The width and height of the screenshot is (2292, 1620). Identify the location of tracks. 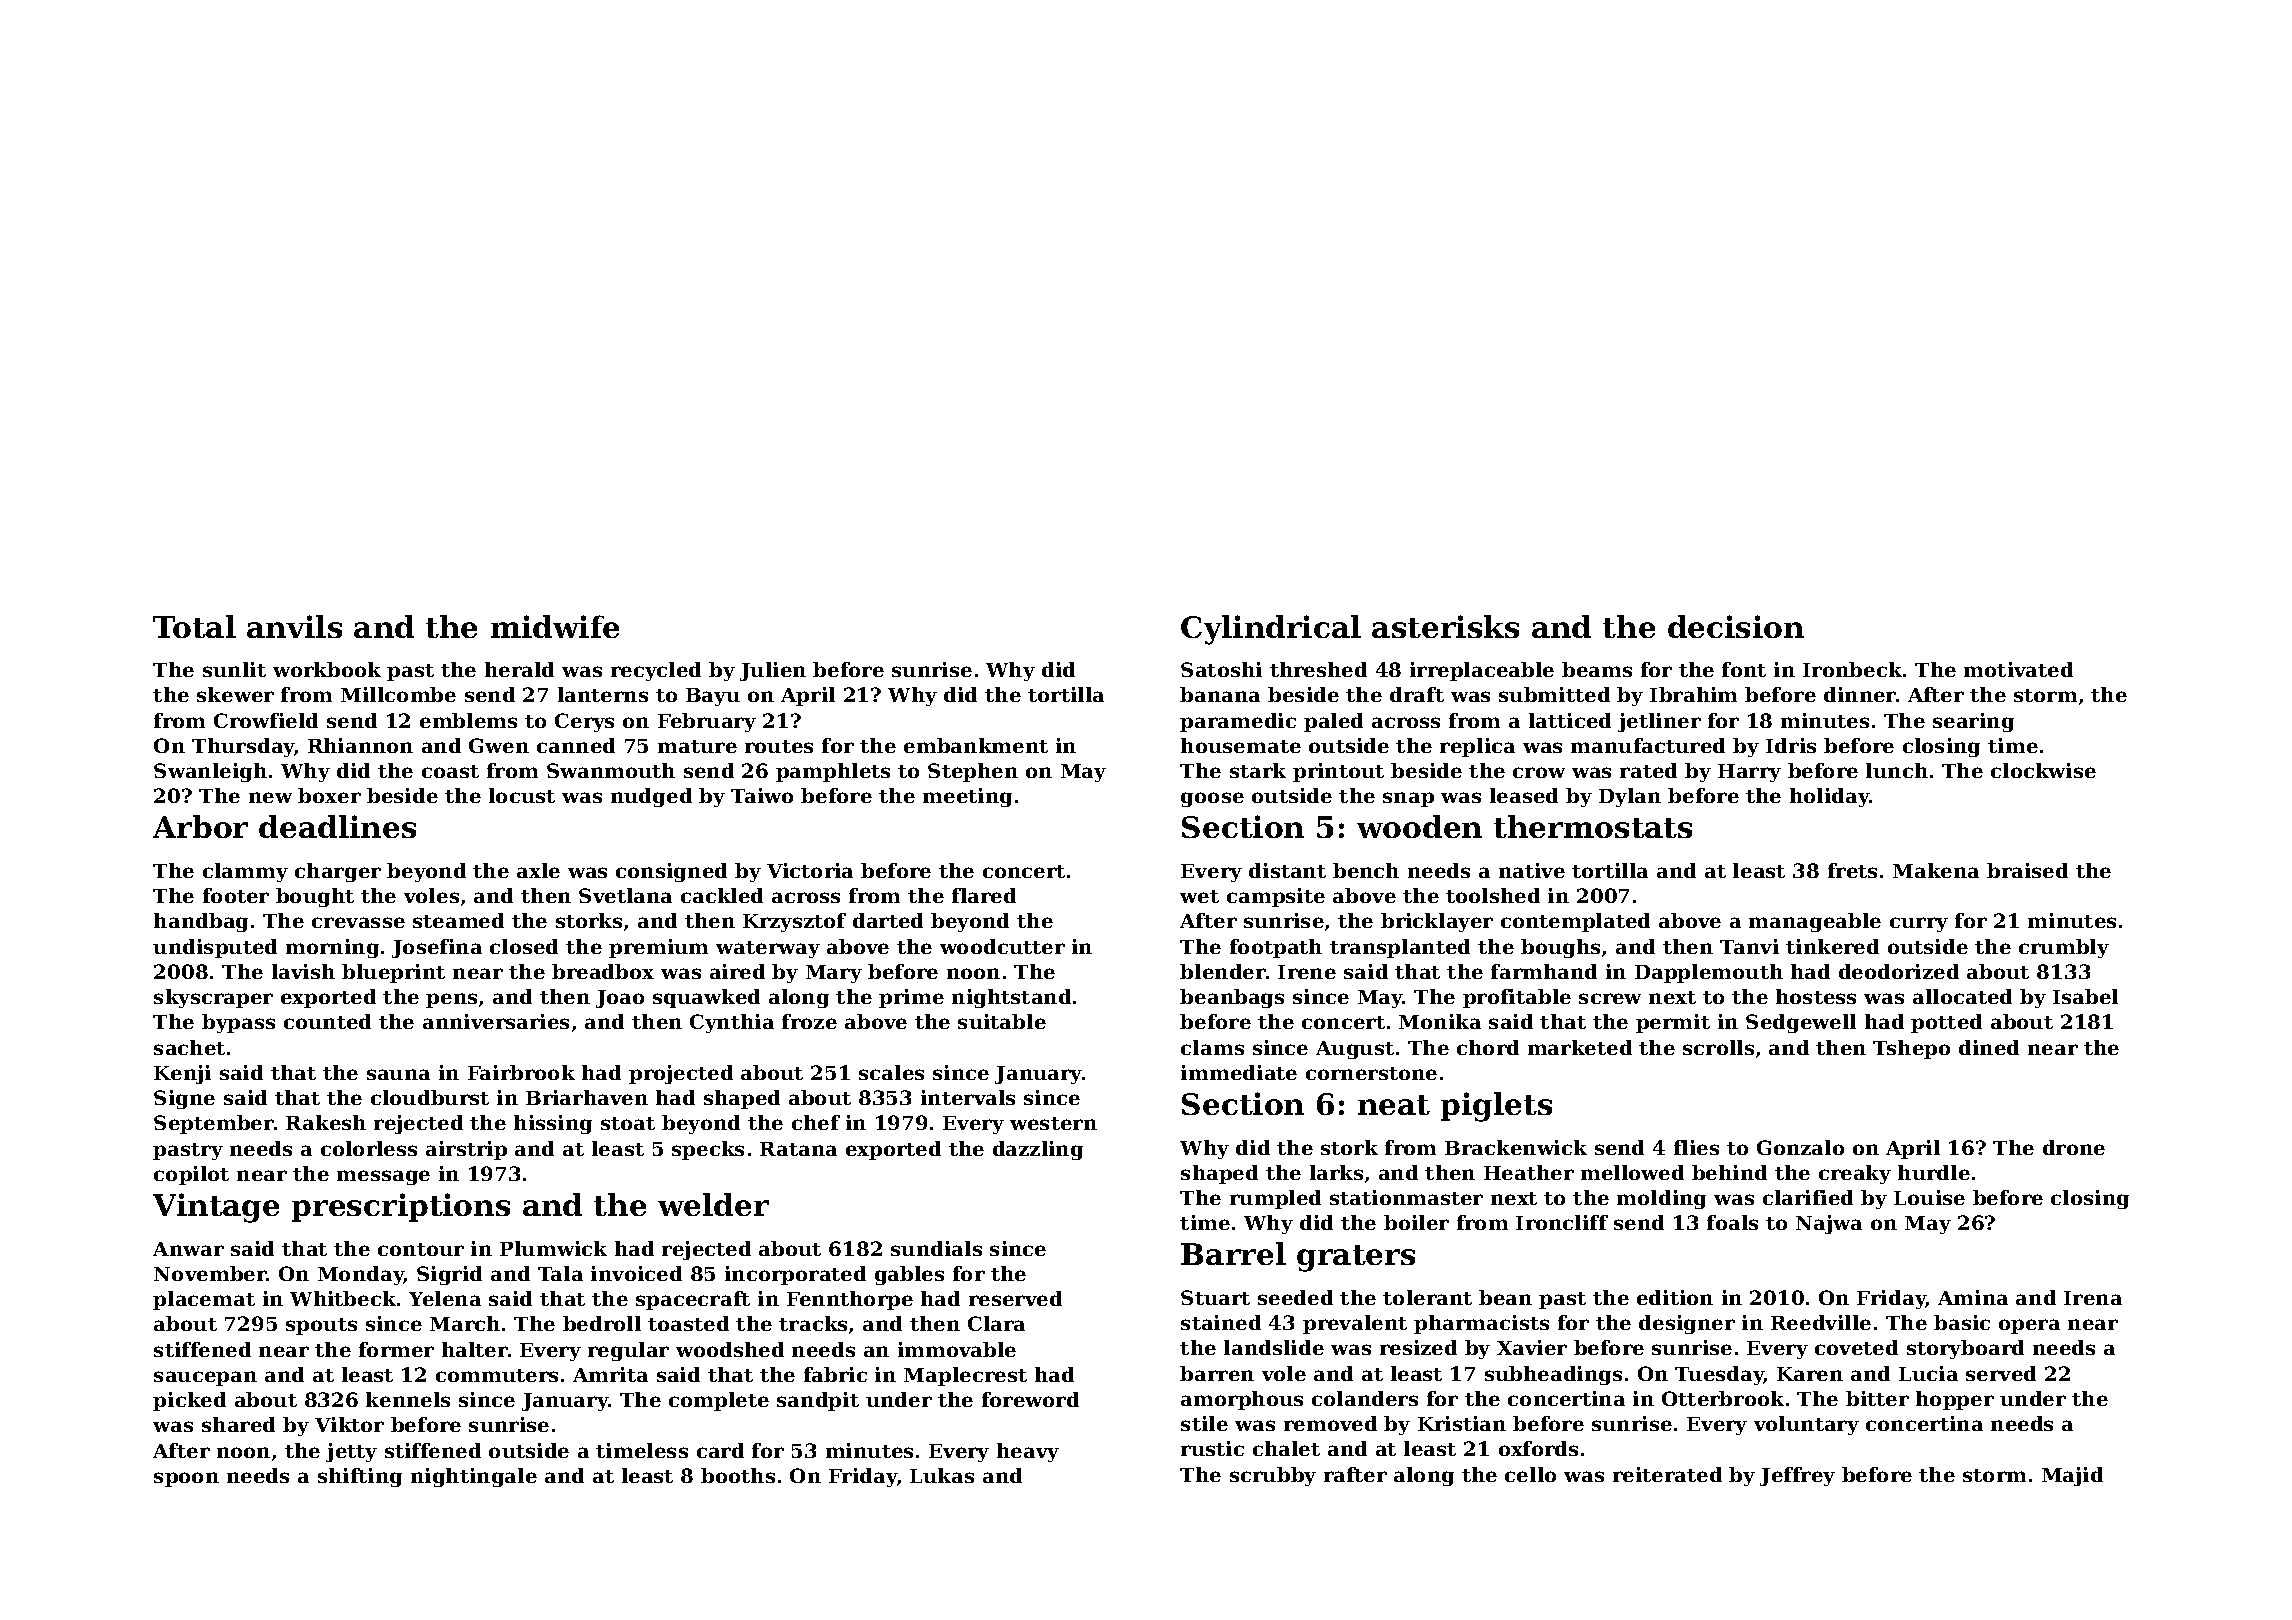
(813, 1323).
